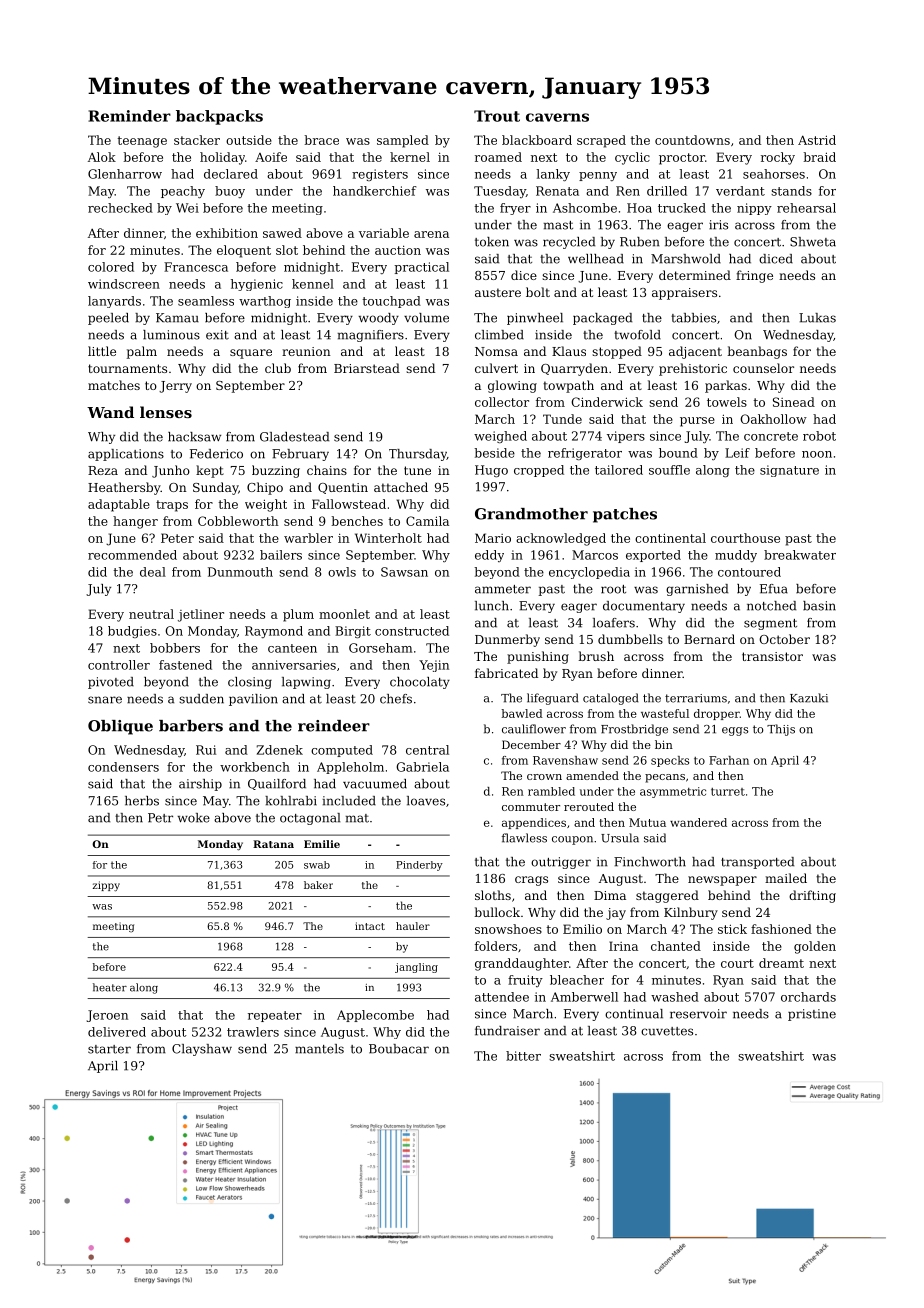 This screenshot has height=1308, width=924. Describe the element at coordinates (275, 1016) in the screenshot. I see `repeater` at that location.
